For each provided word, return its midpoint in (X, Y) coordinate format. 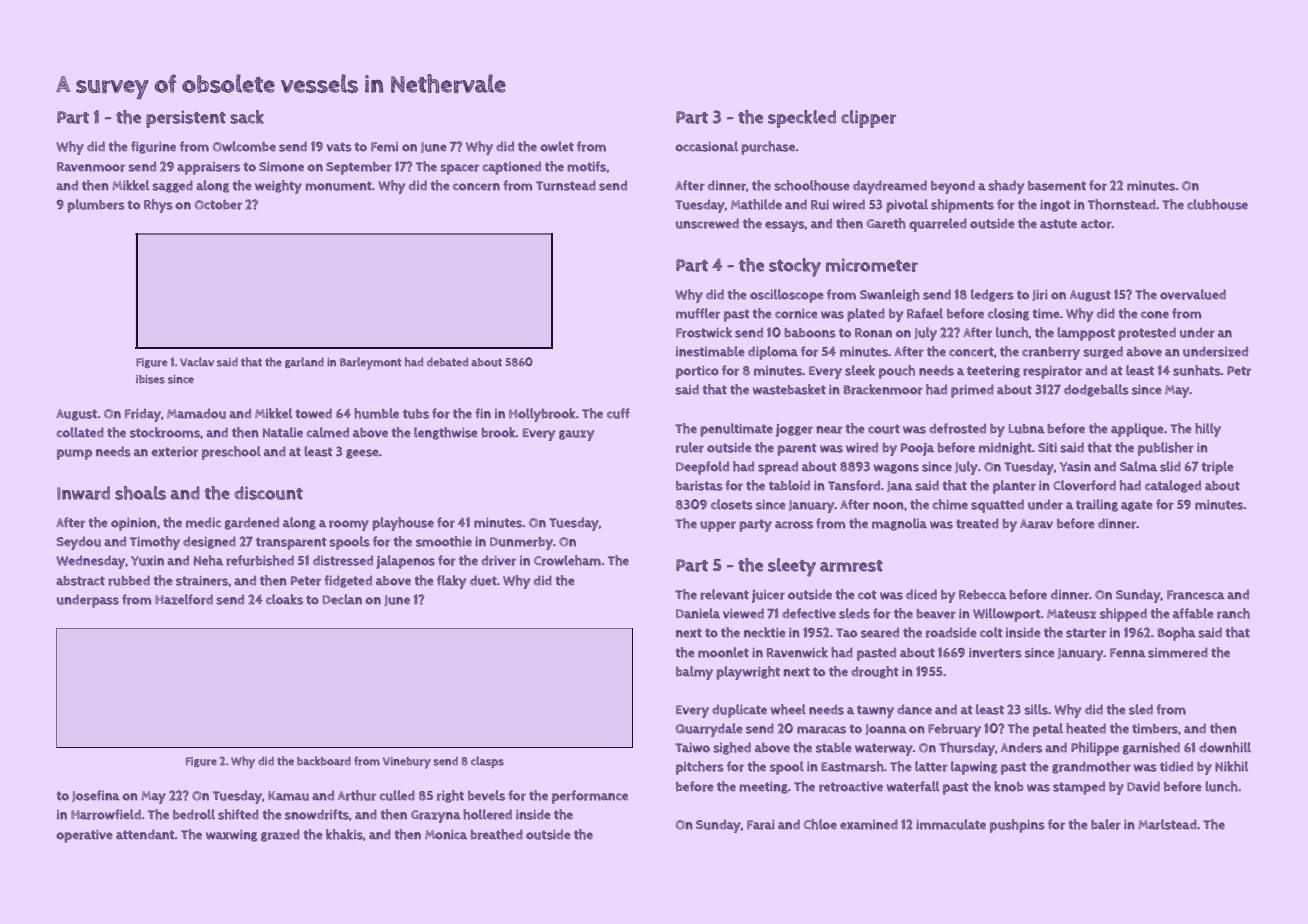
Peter (306, 581)
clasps (487, 762)
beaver (936, 614)
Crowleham (567, 560)
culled (397, 795)
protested (1147, 334)
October (218, 205)
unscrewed (707, 223)
